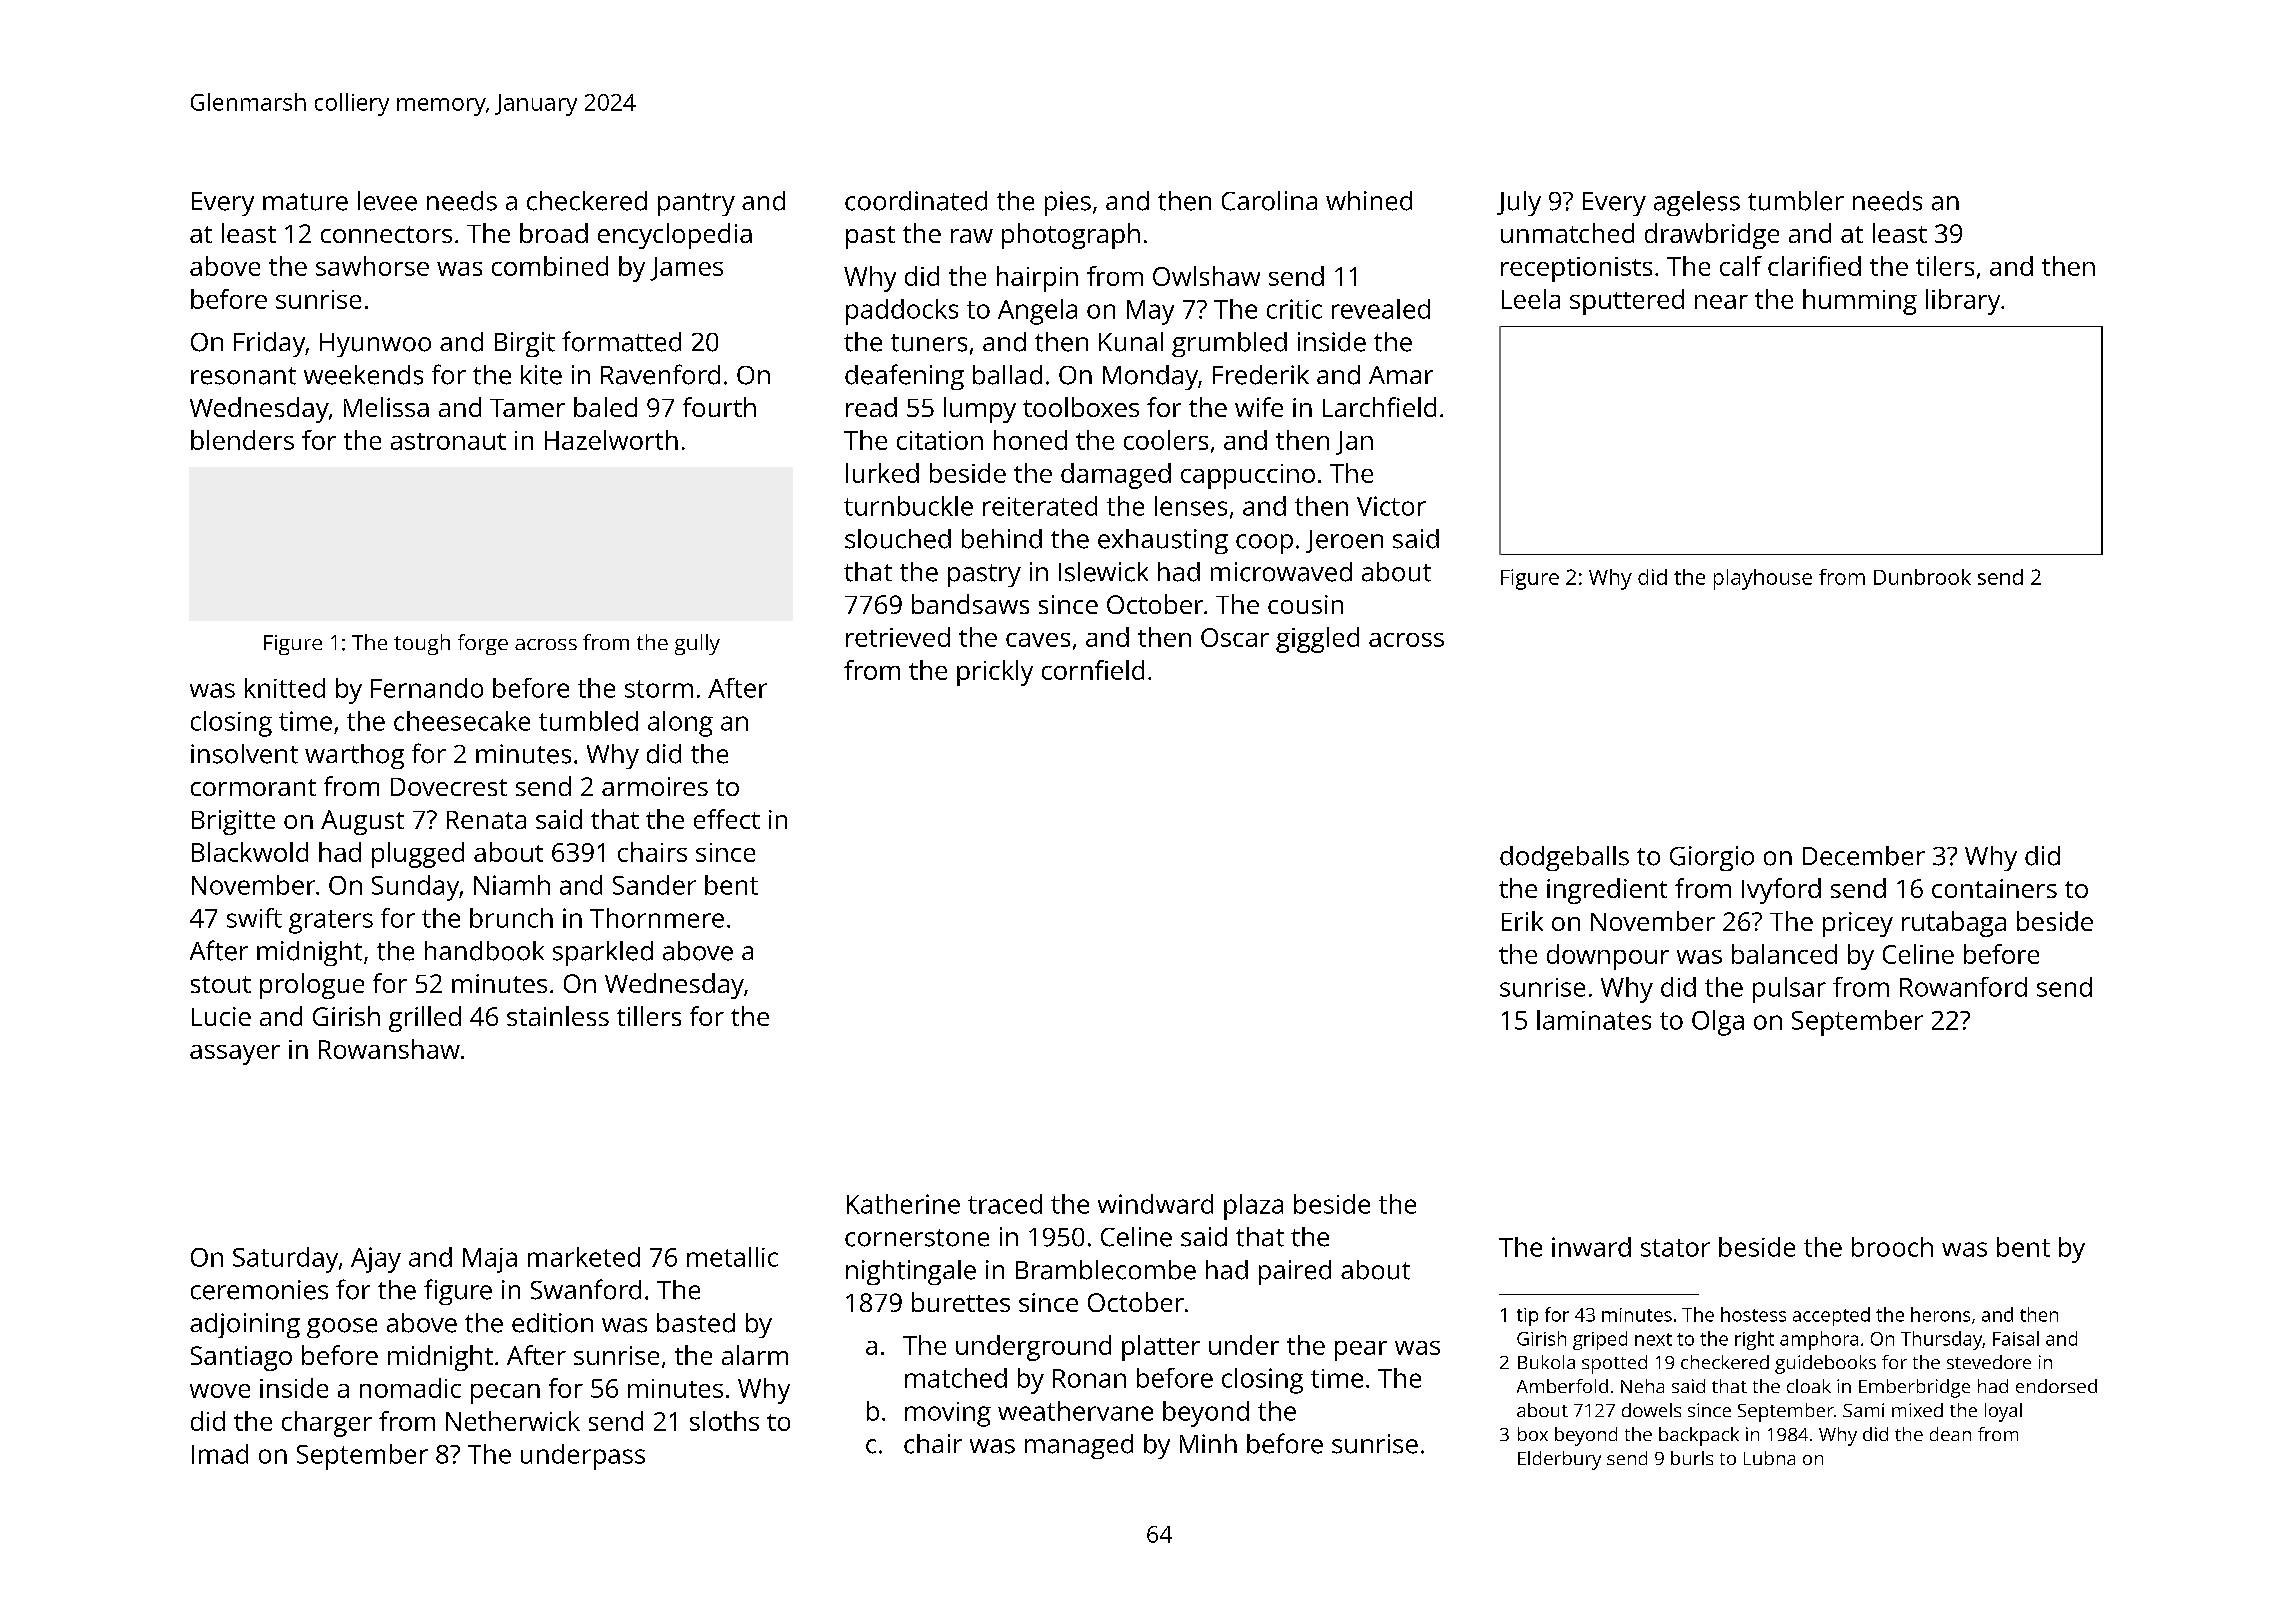 This document has height=1620, width=2292. I want to click on plugged, so click(418, 855).
